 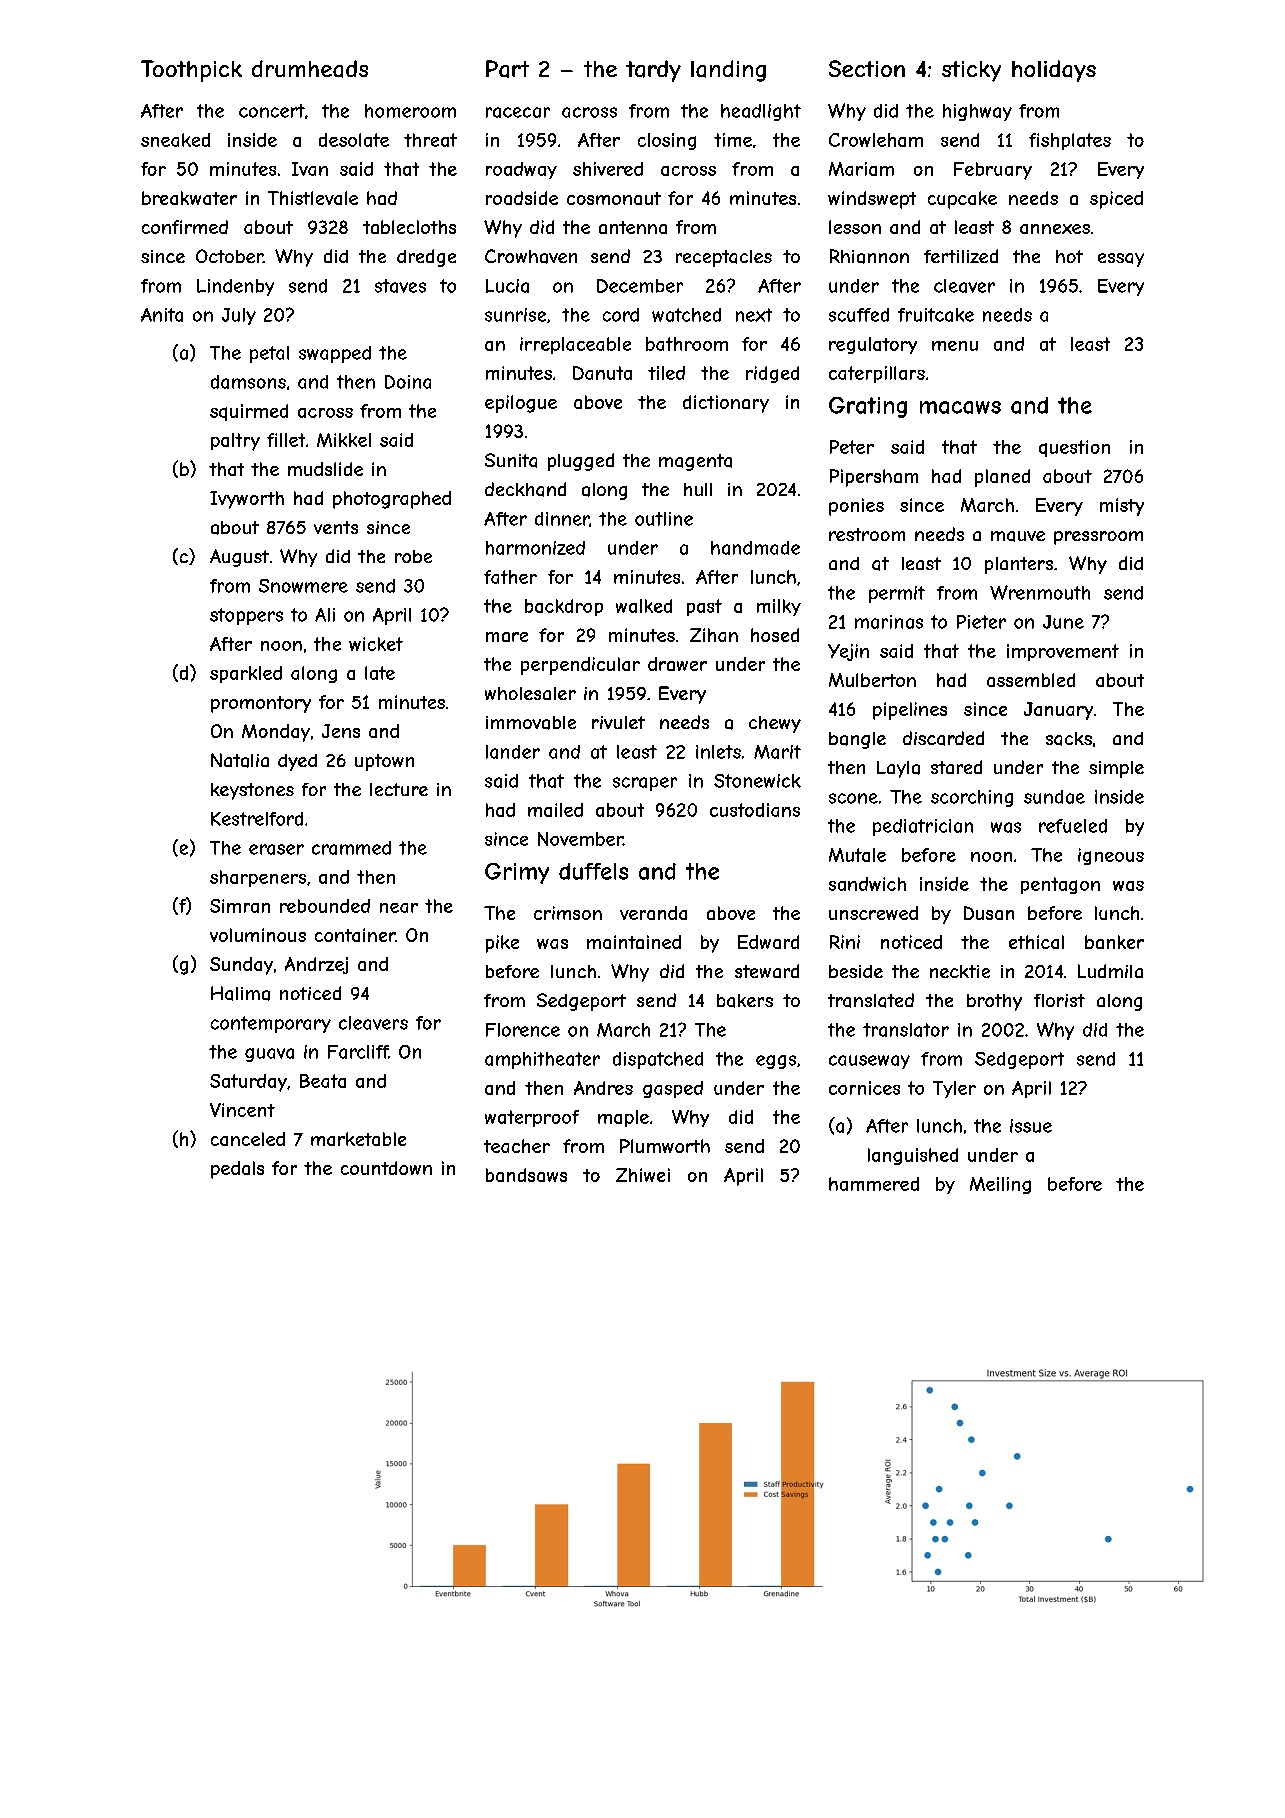 I want to click on holidays, so click(x=1054, y=71).
